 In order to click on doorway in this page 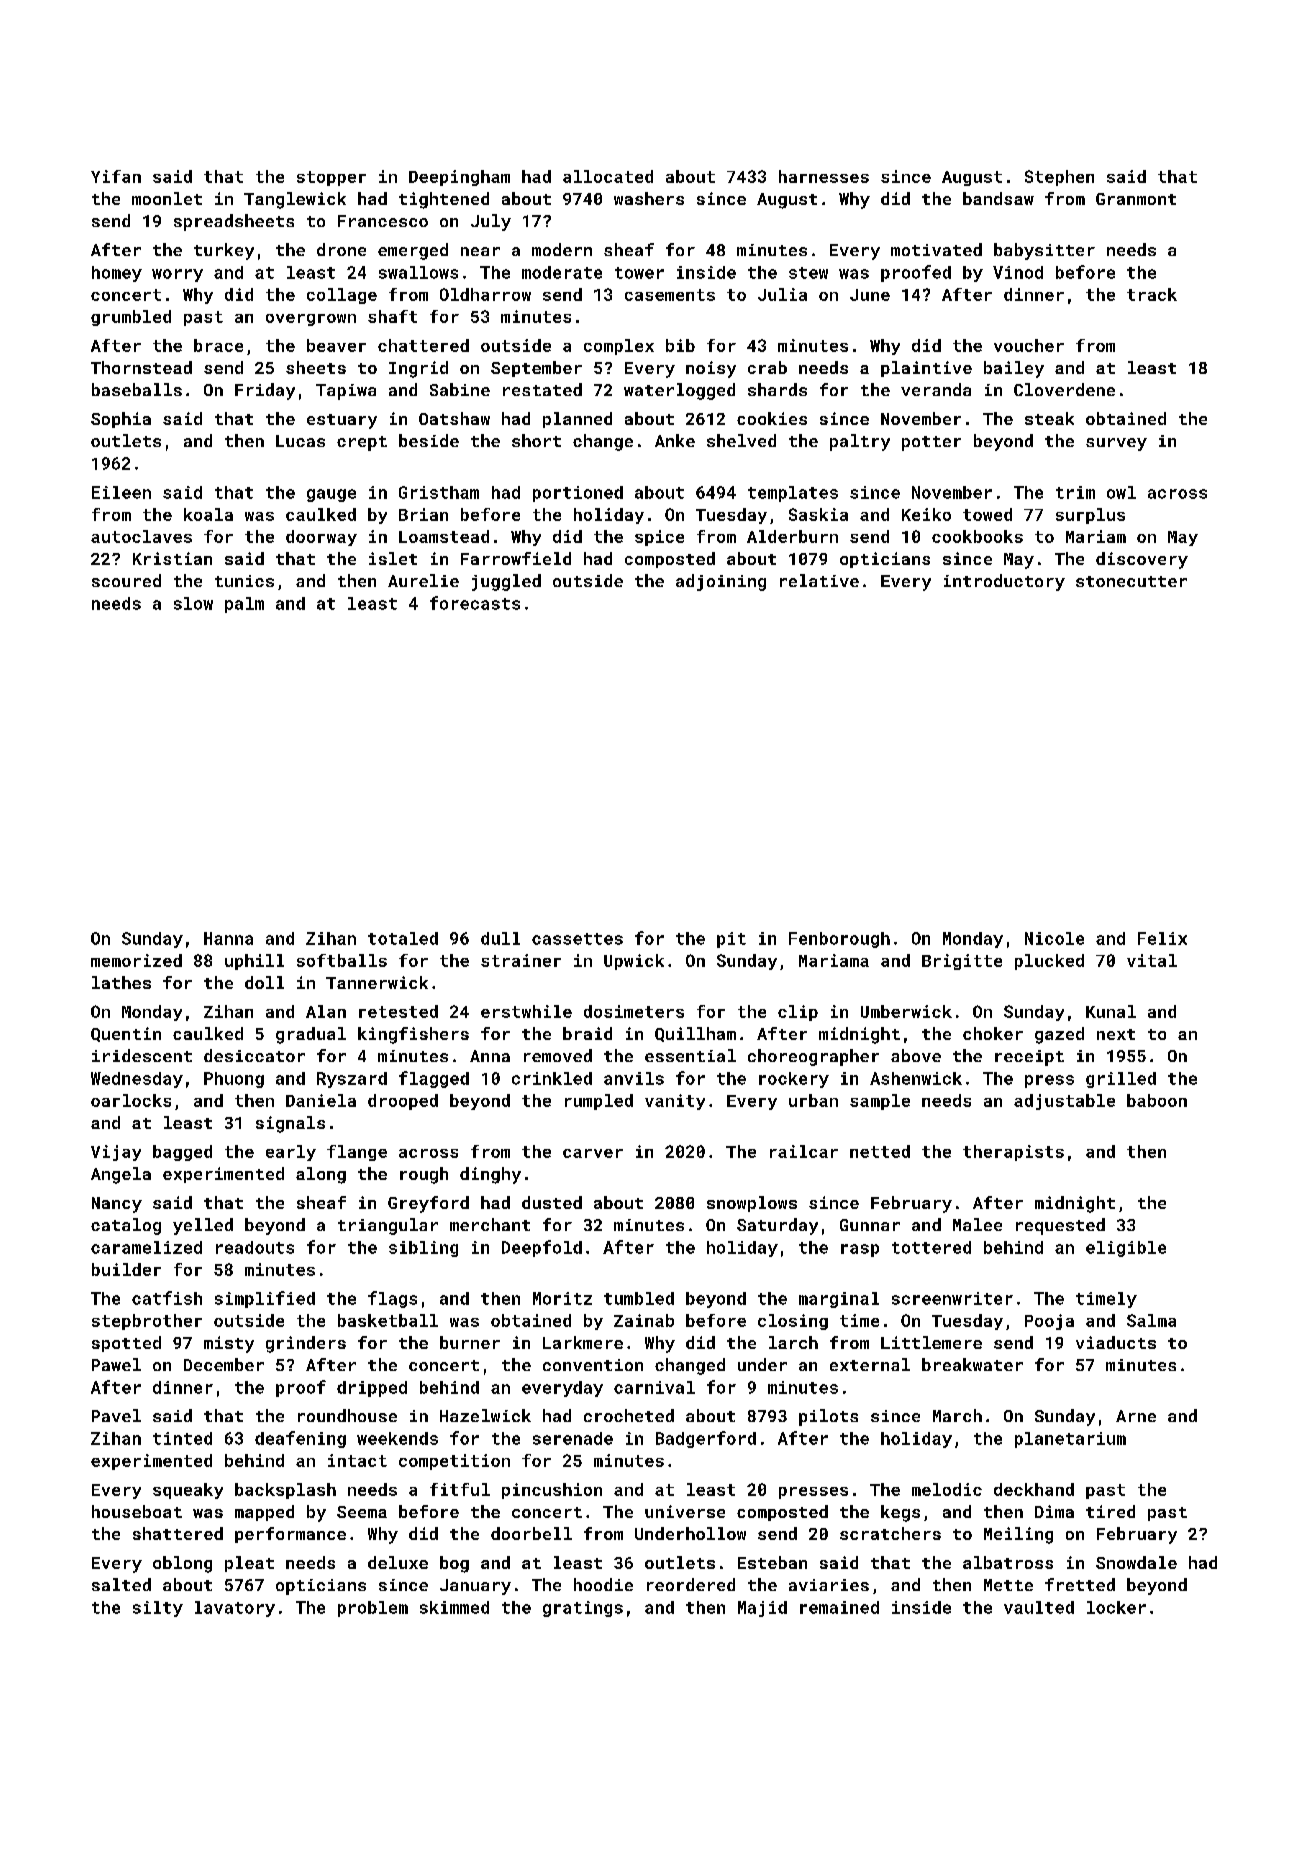, I will do `click(321, 538)`.
